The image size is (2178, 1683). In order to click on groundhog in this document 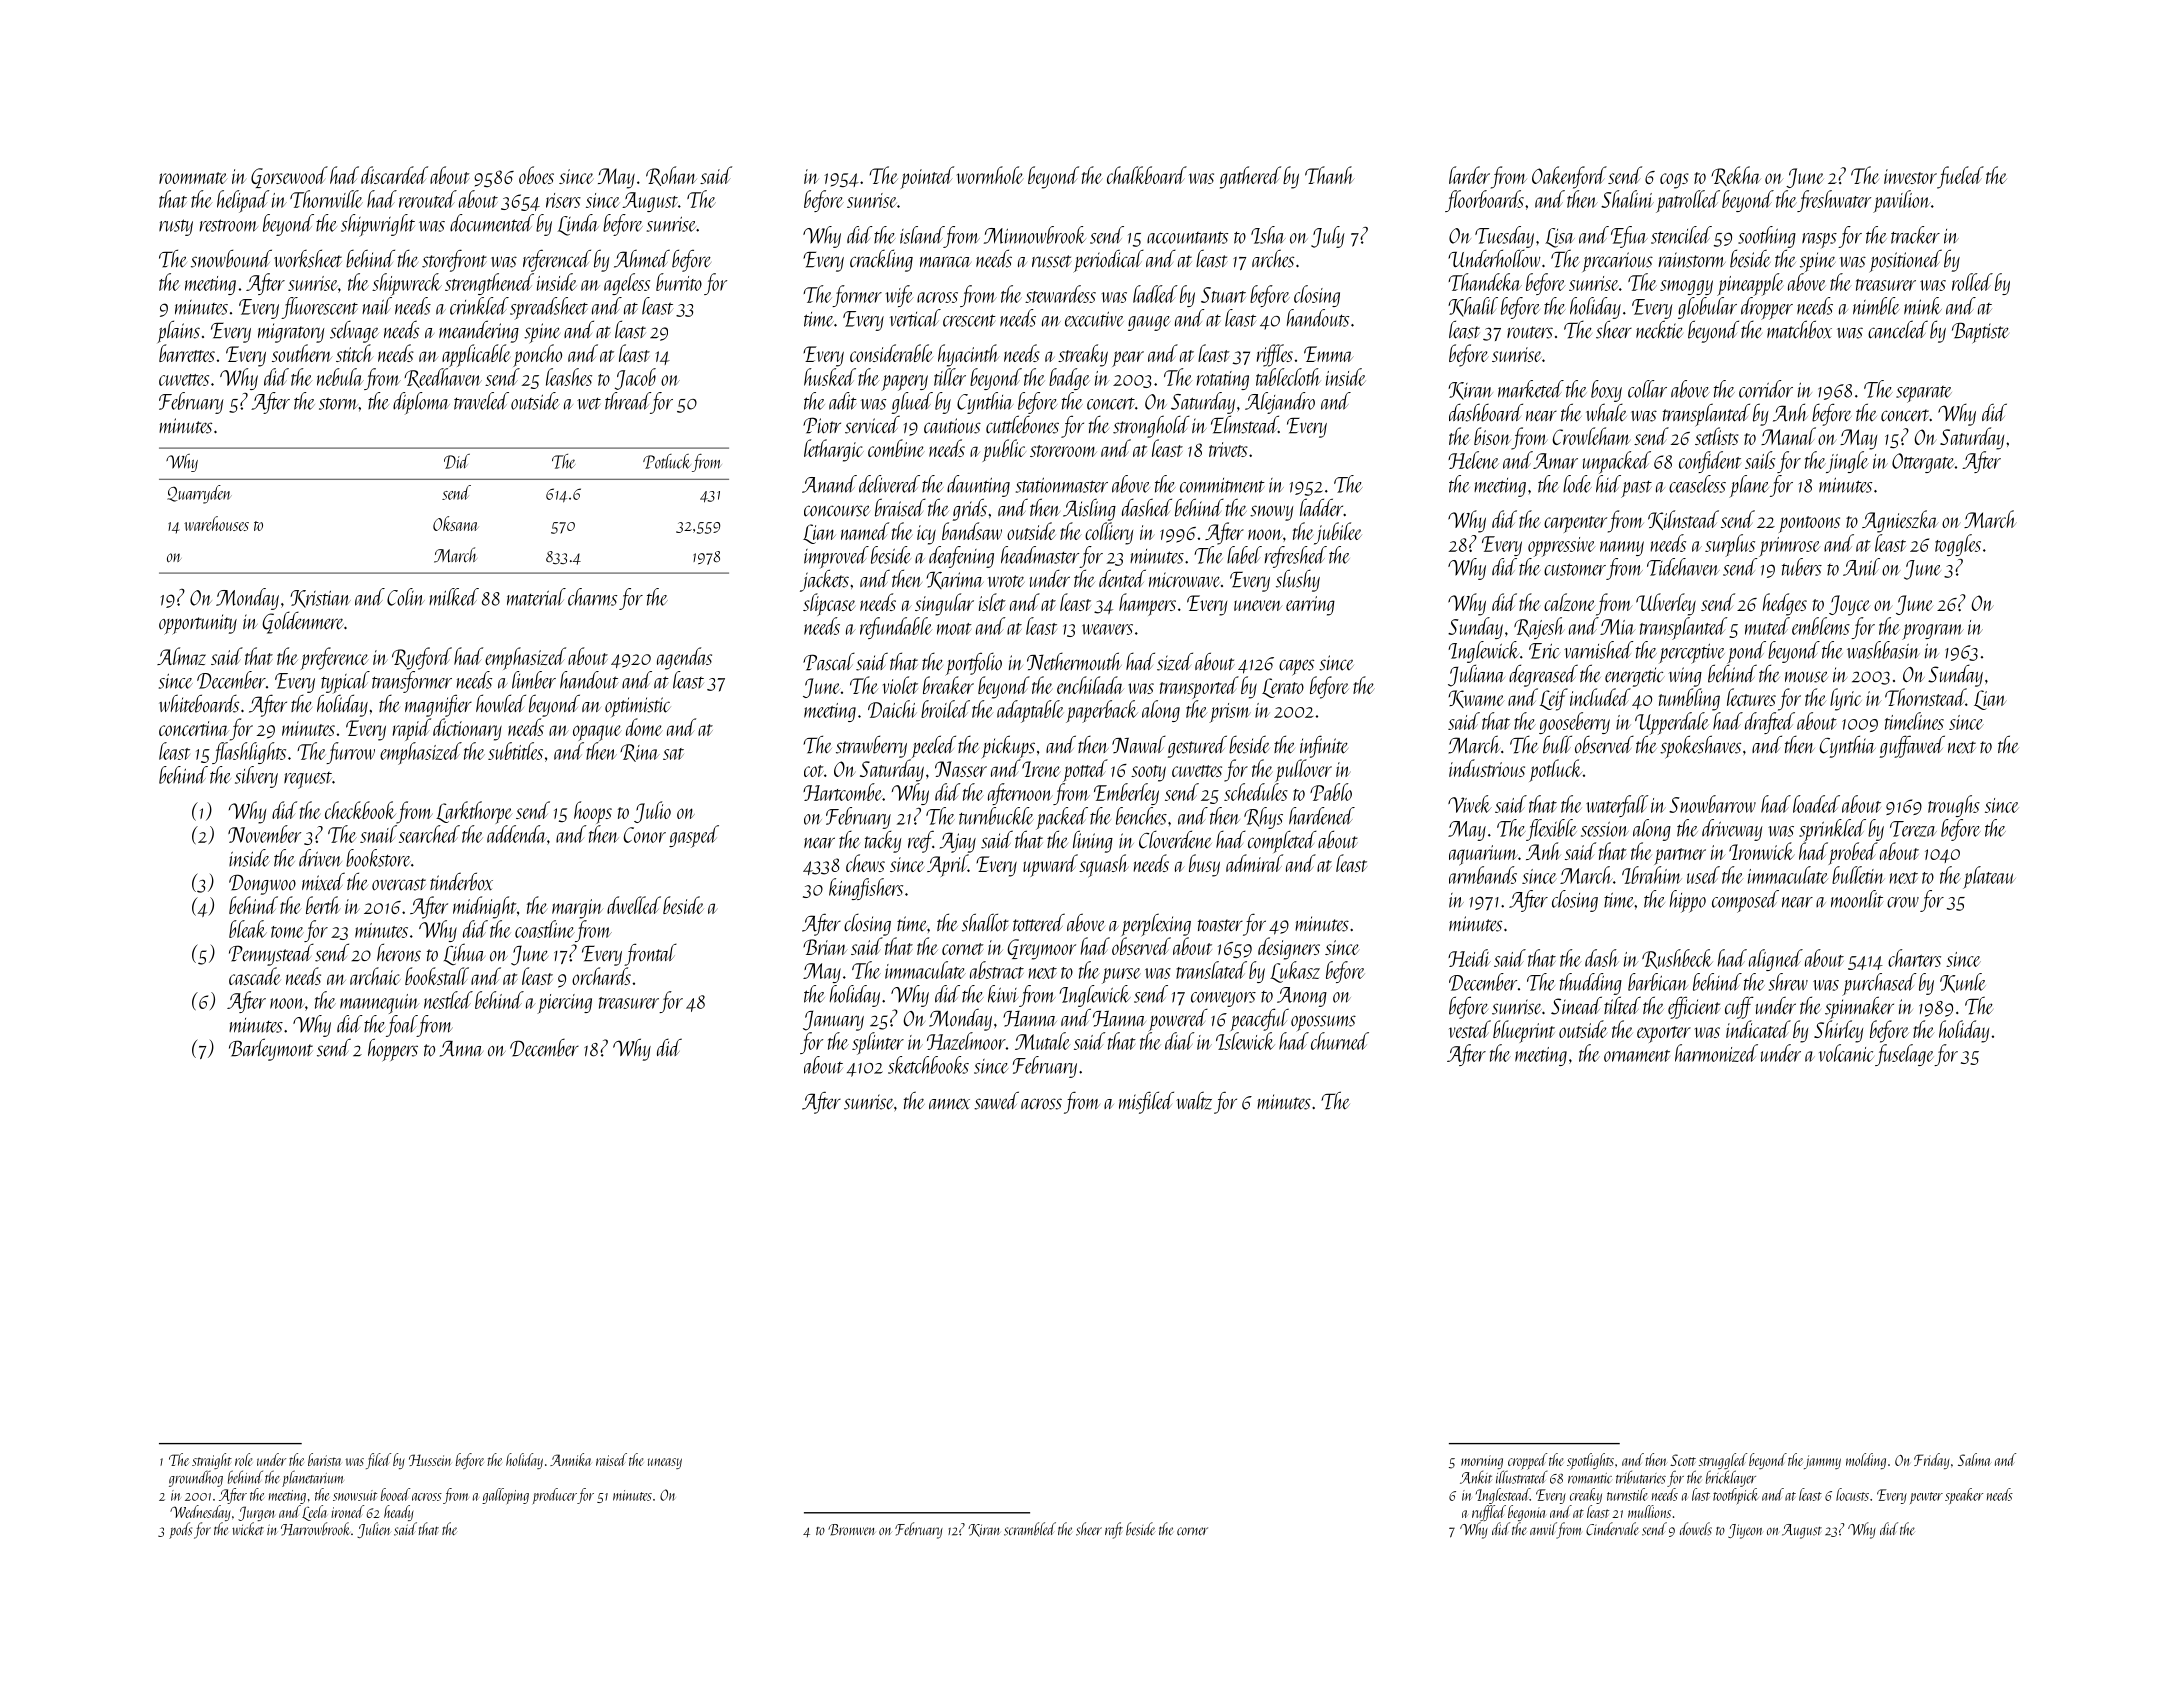, I will do `click(196, 1479)`.
